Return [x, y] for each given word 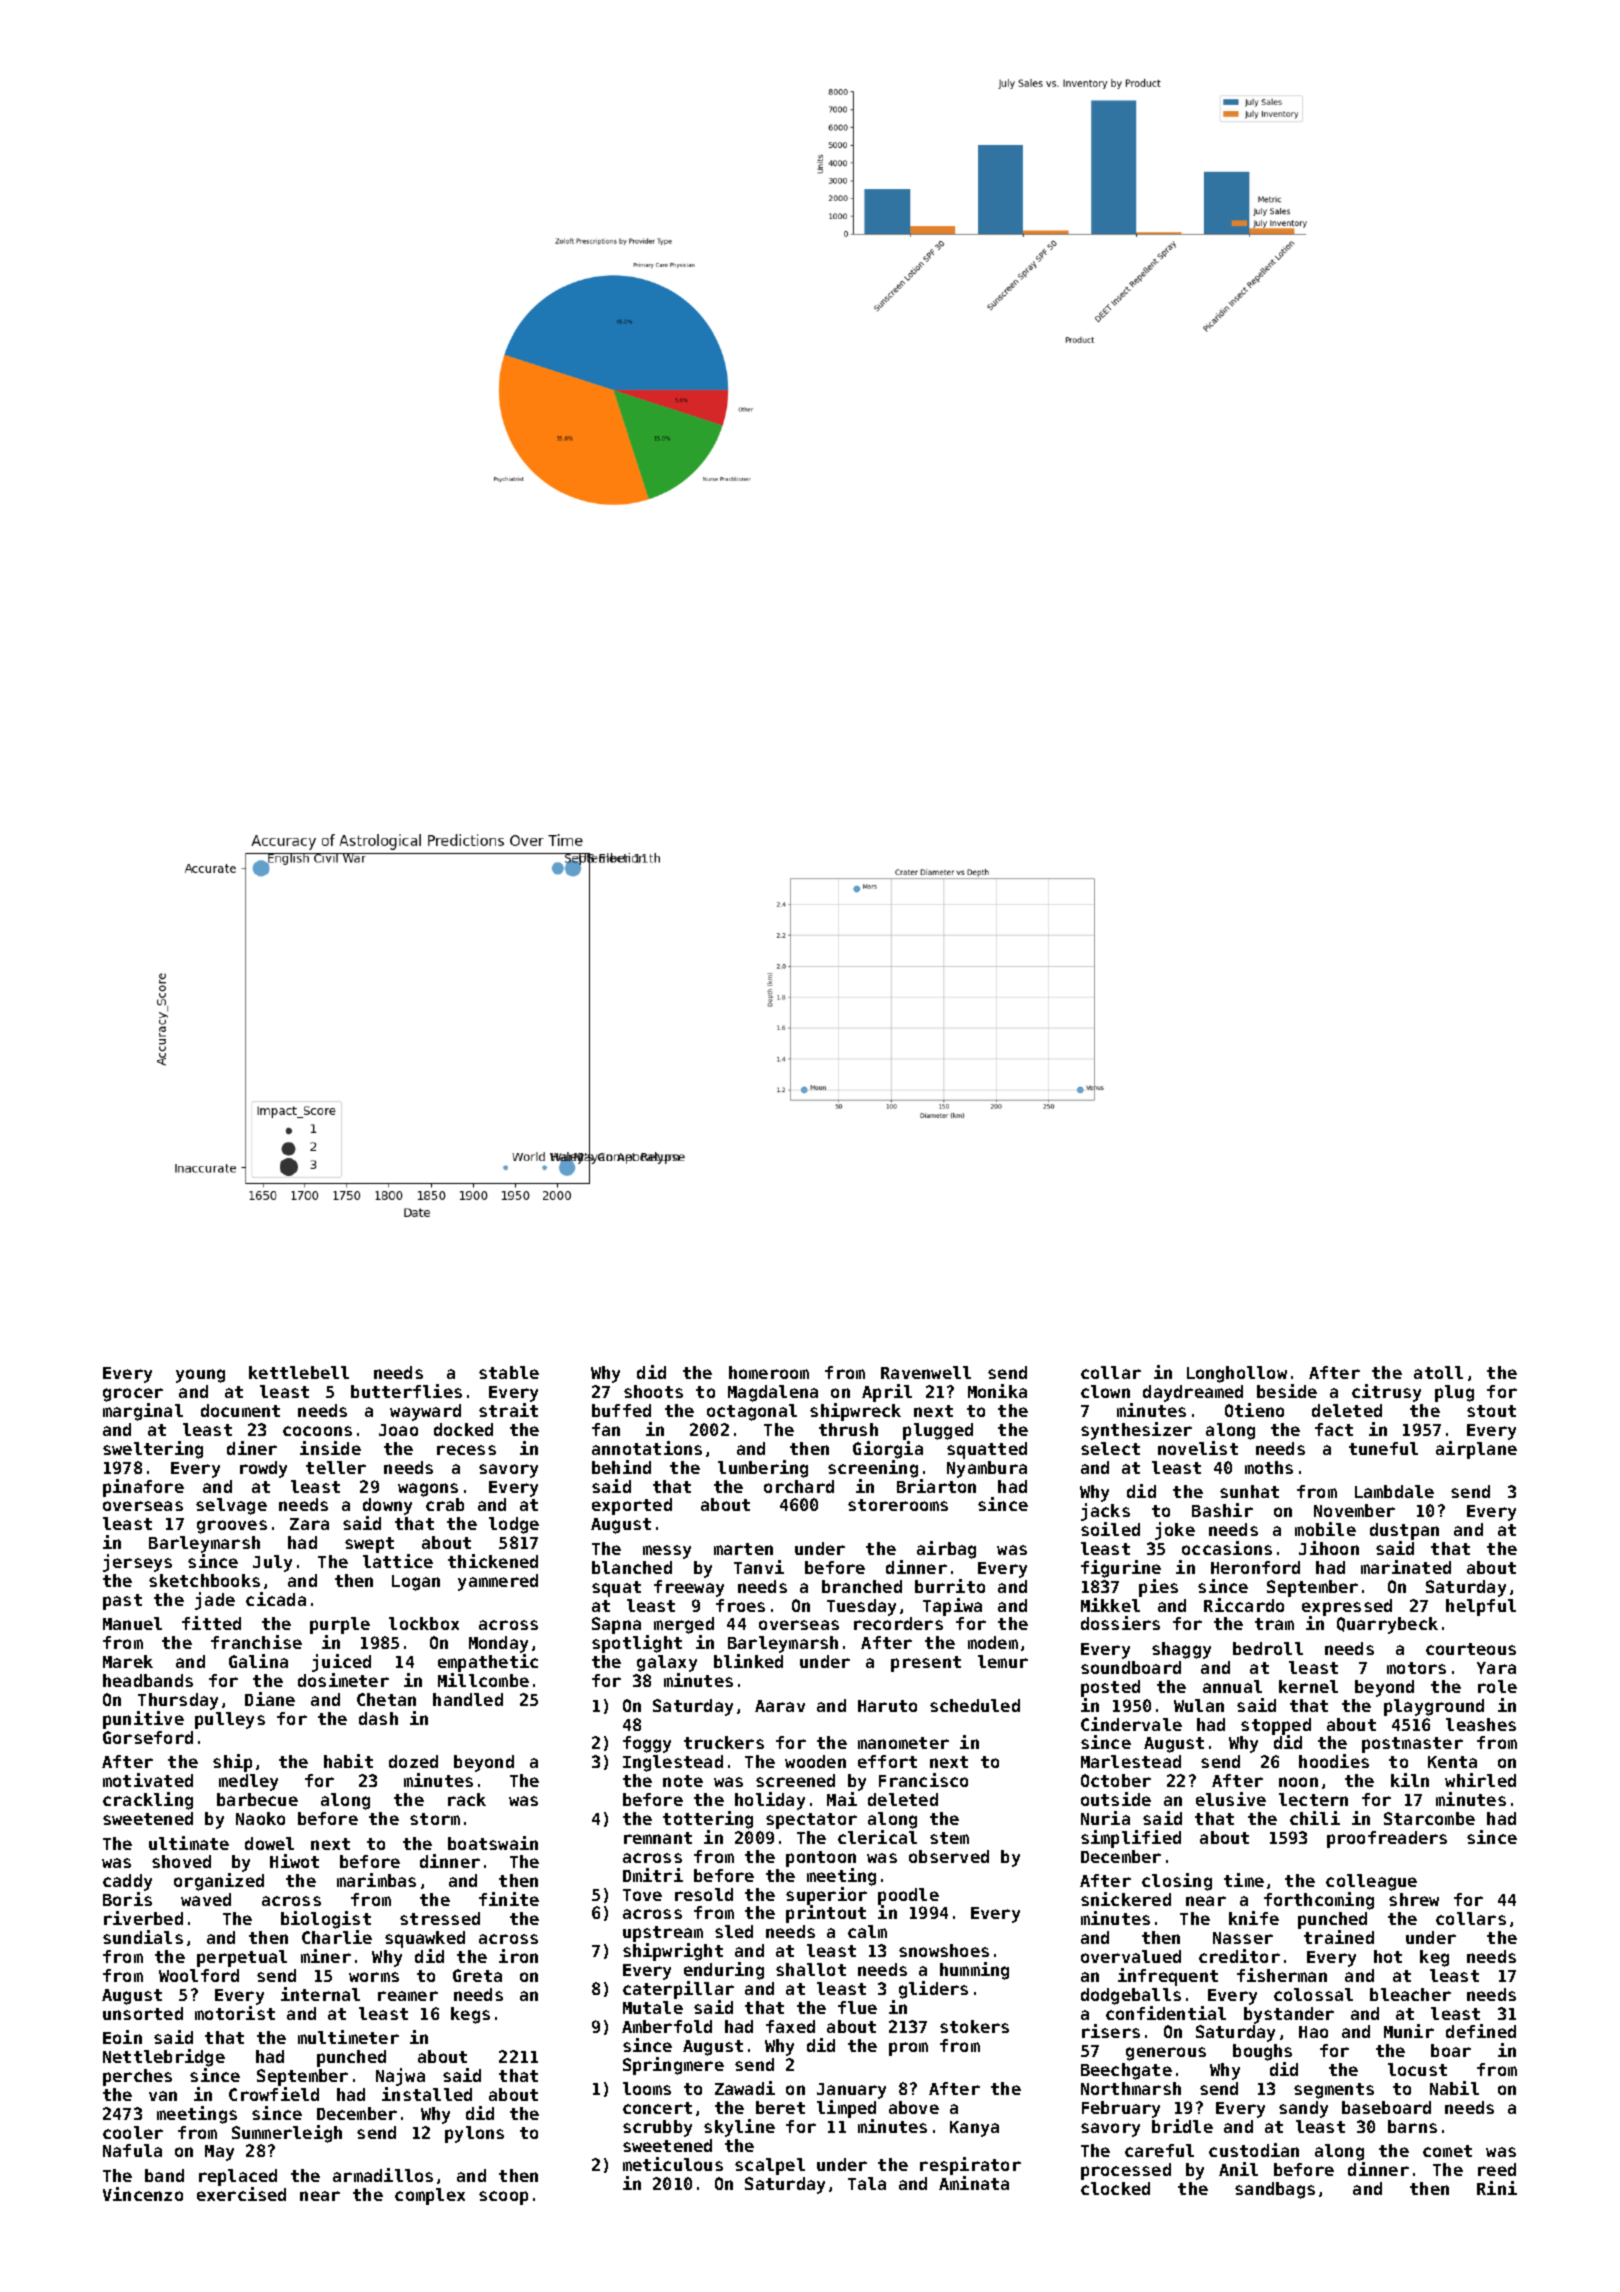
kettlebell [299, 1372]
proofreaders [1387, 1839]
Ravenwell [926, 1372]
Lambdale [1394, 1491]
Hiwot [294, 1861]
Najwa [400, 2077]
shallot [811, 1969]
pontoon [821, 1859]
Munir [1409, 2031]
